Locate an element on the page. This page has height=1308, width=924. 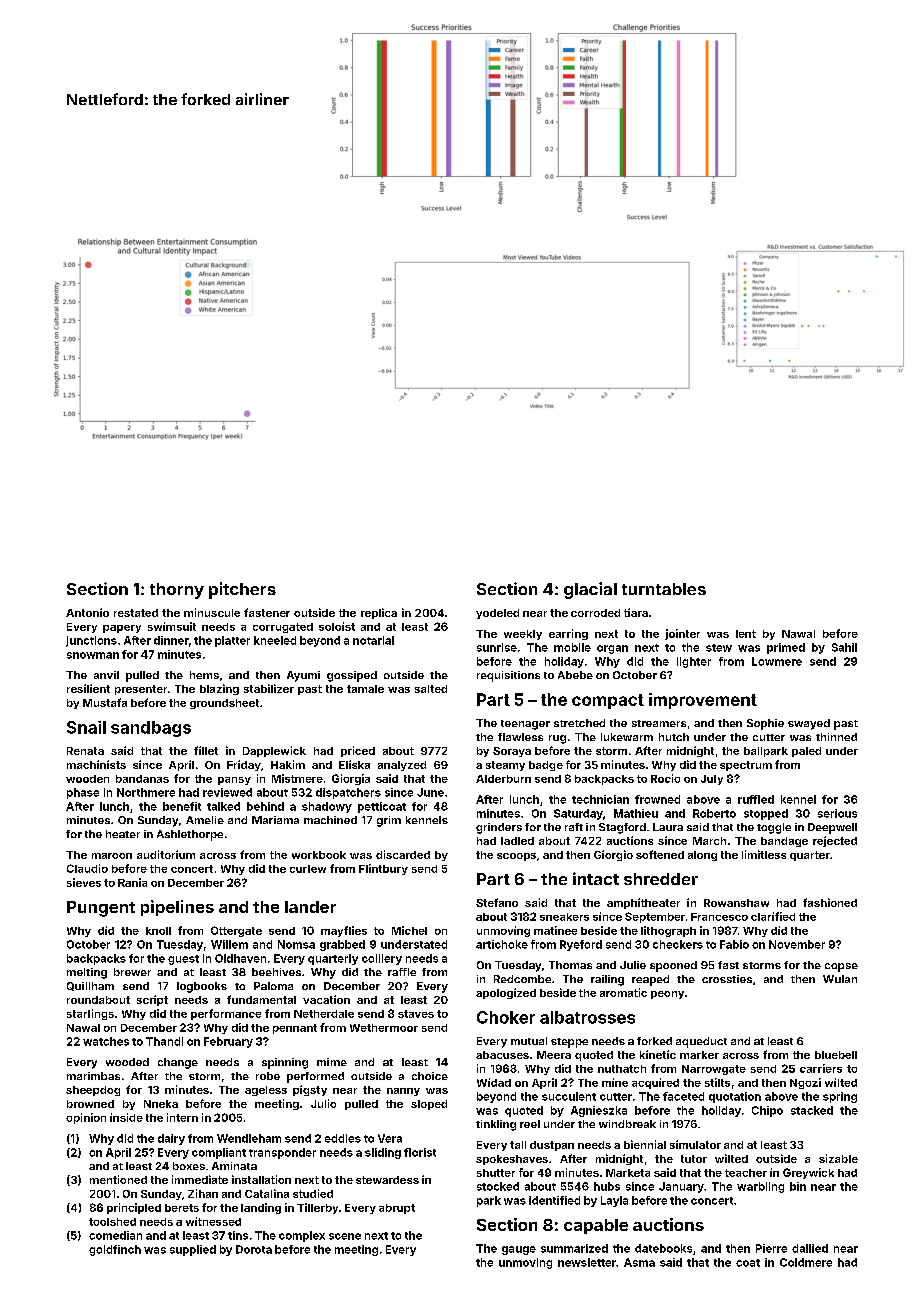
faceted is located at coordinates (683, 1096).
